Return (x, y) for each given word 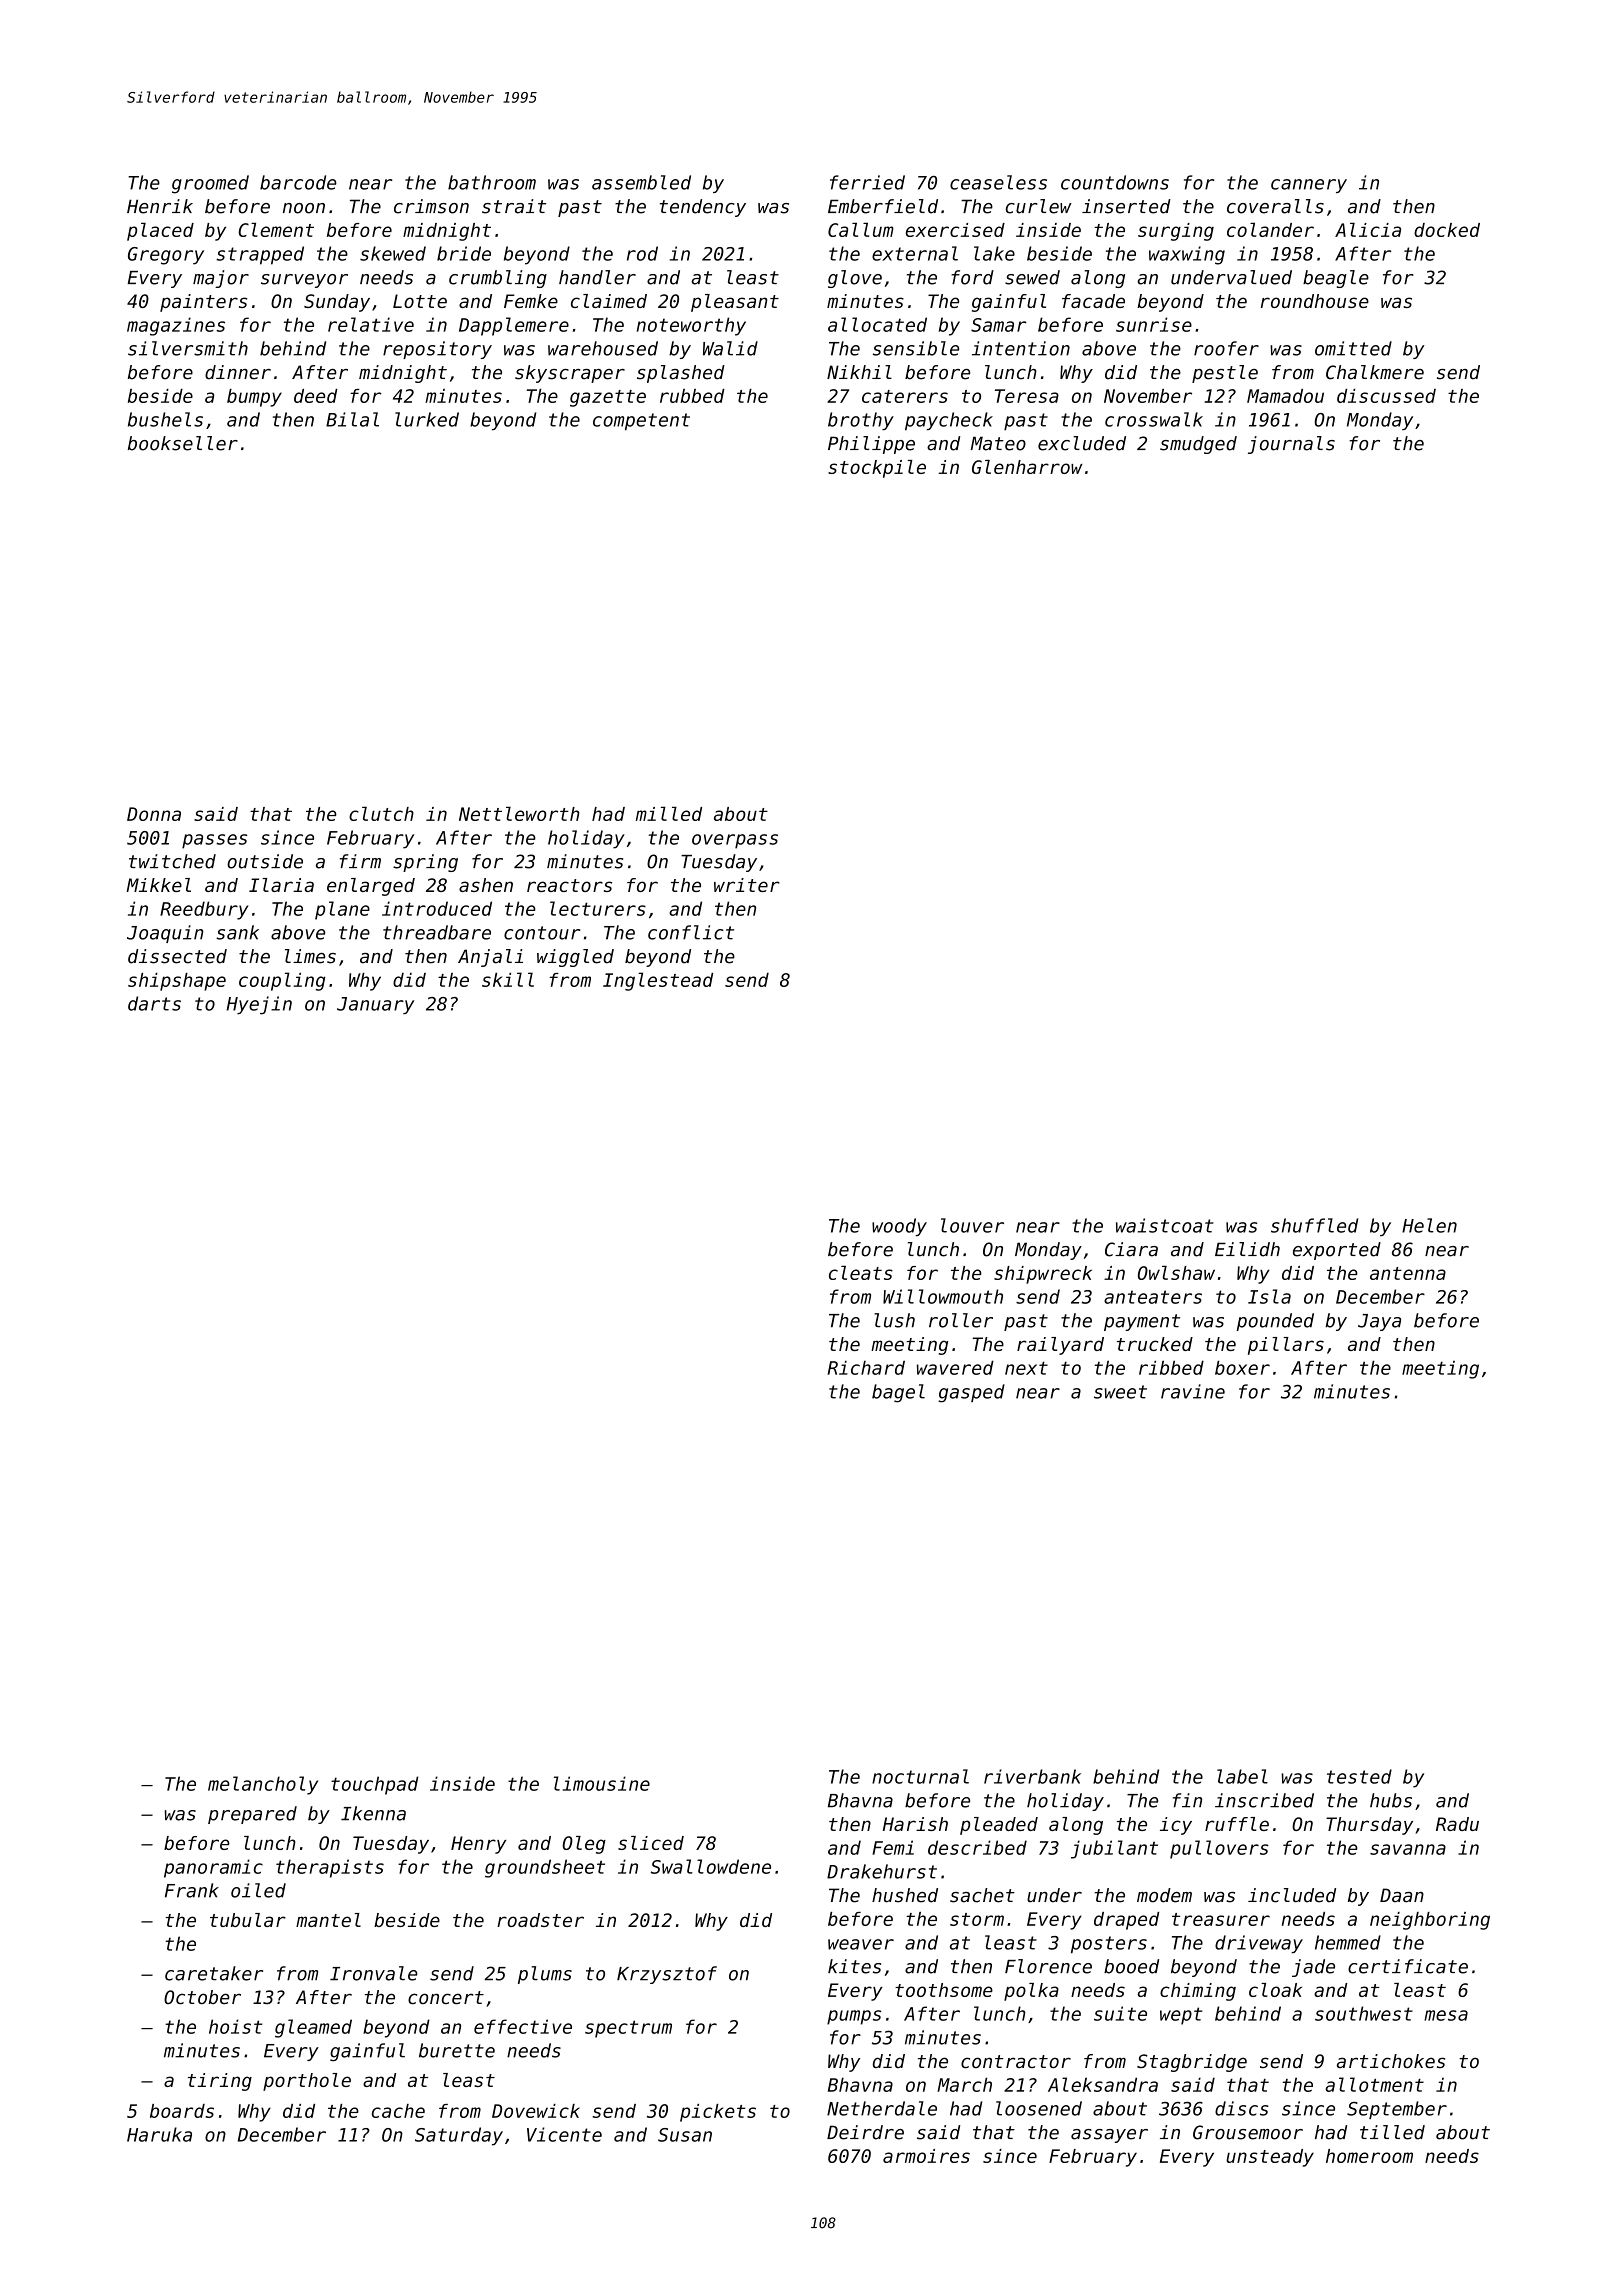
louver (972, 1225)
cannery (1309, 186)
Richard (866, 1367)
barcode (298, 182)
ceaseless (998, 182)
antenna (1408, 1273)
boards (182, 2111)
